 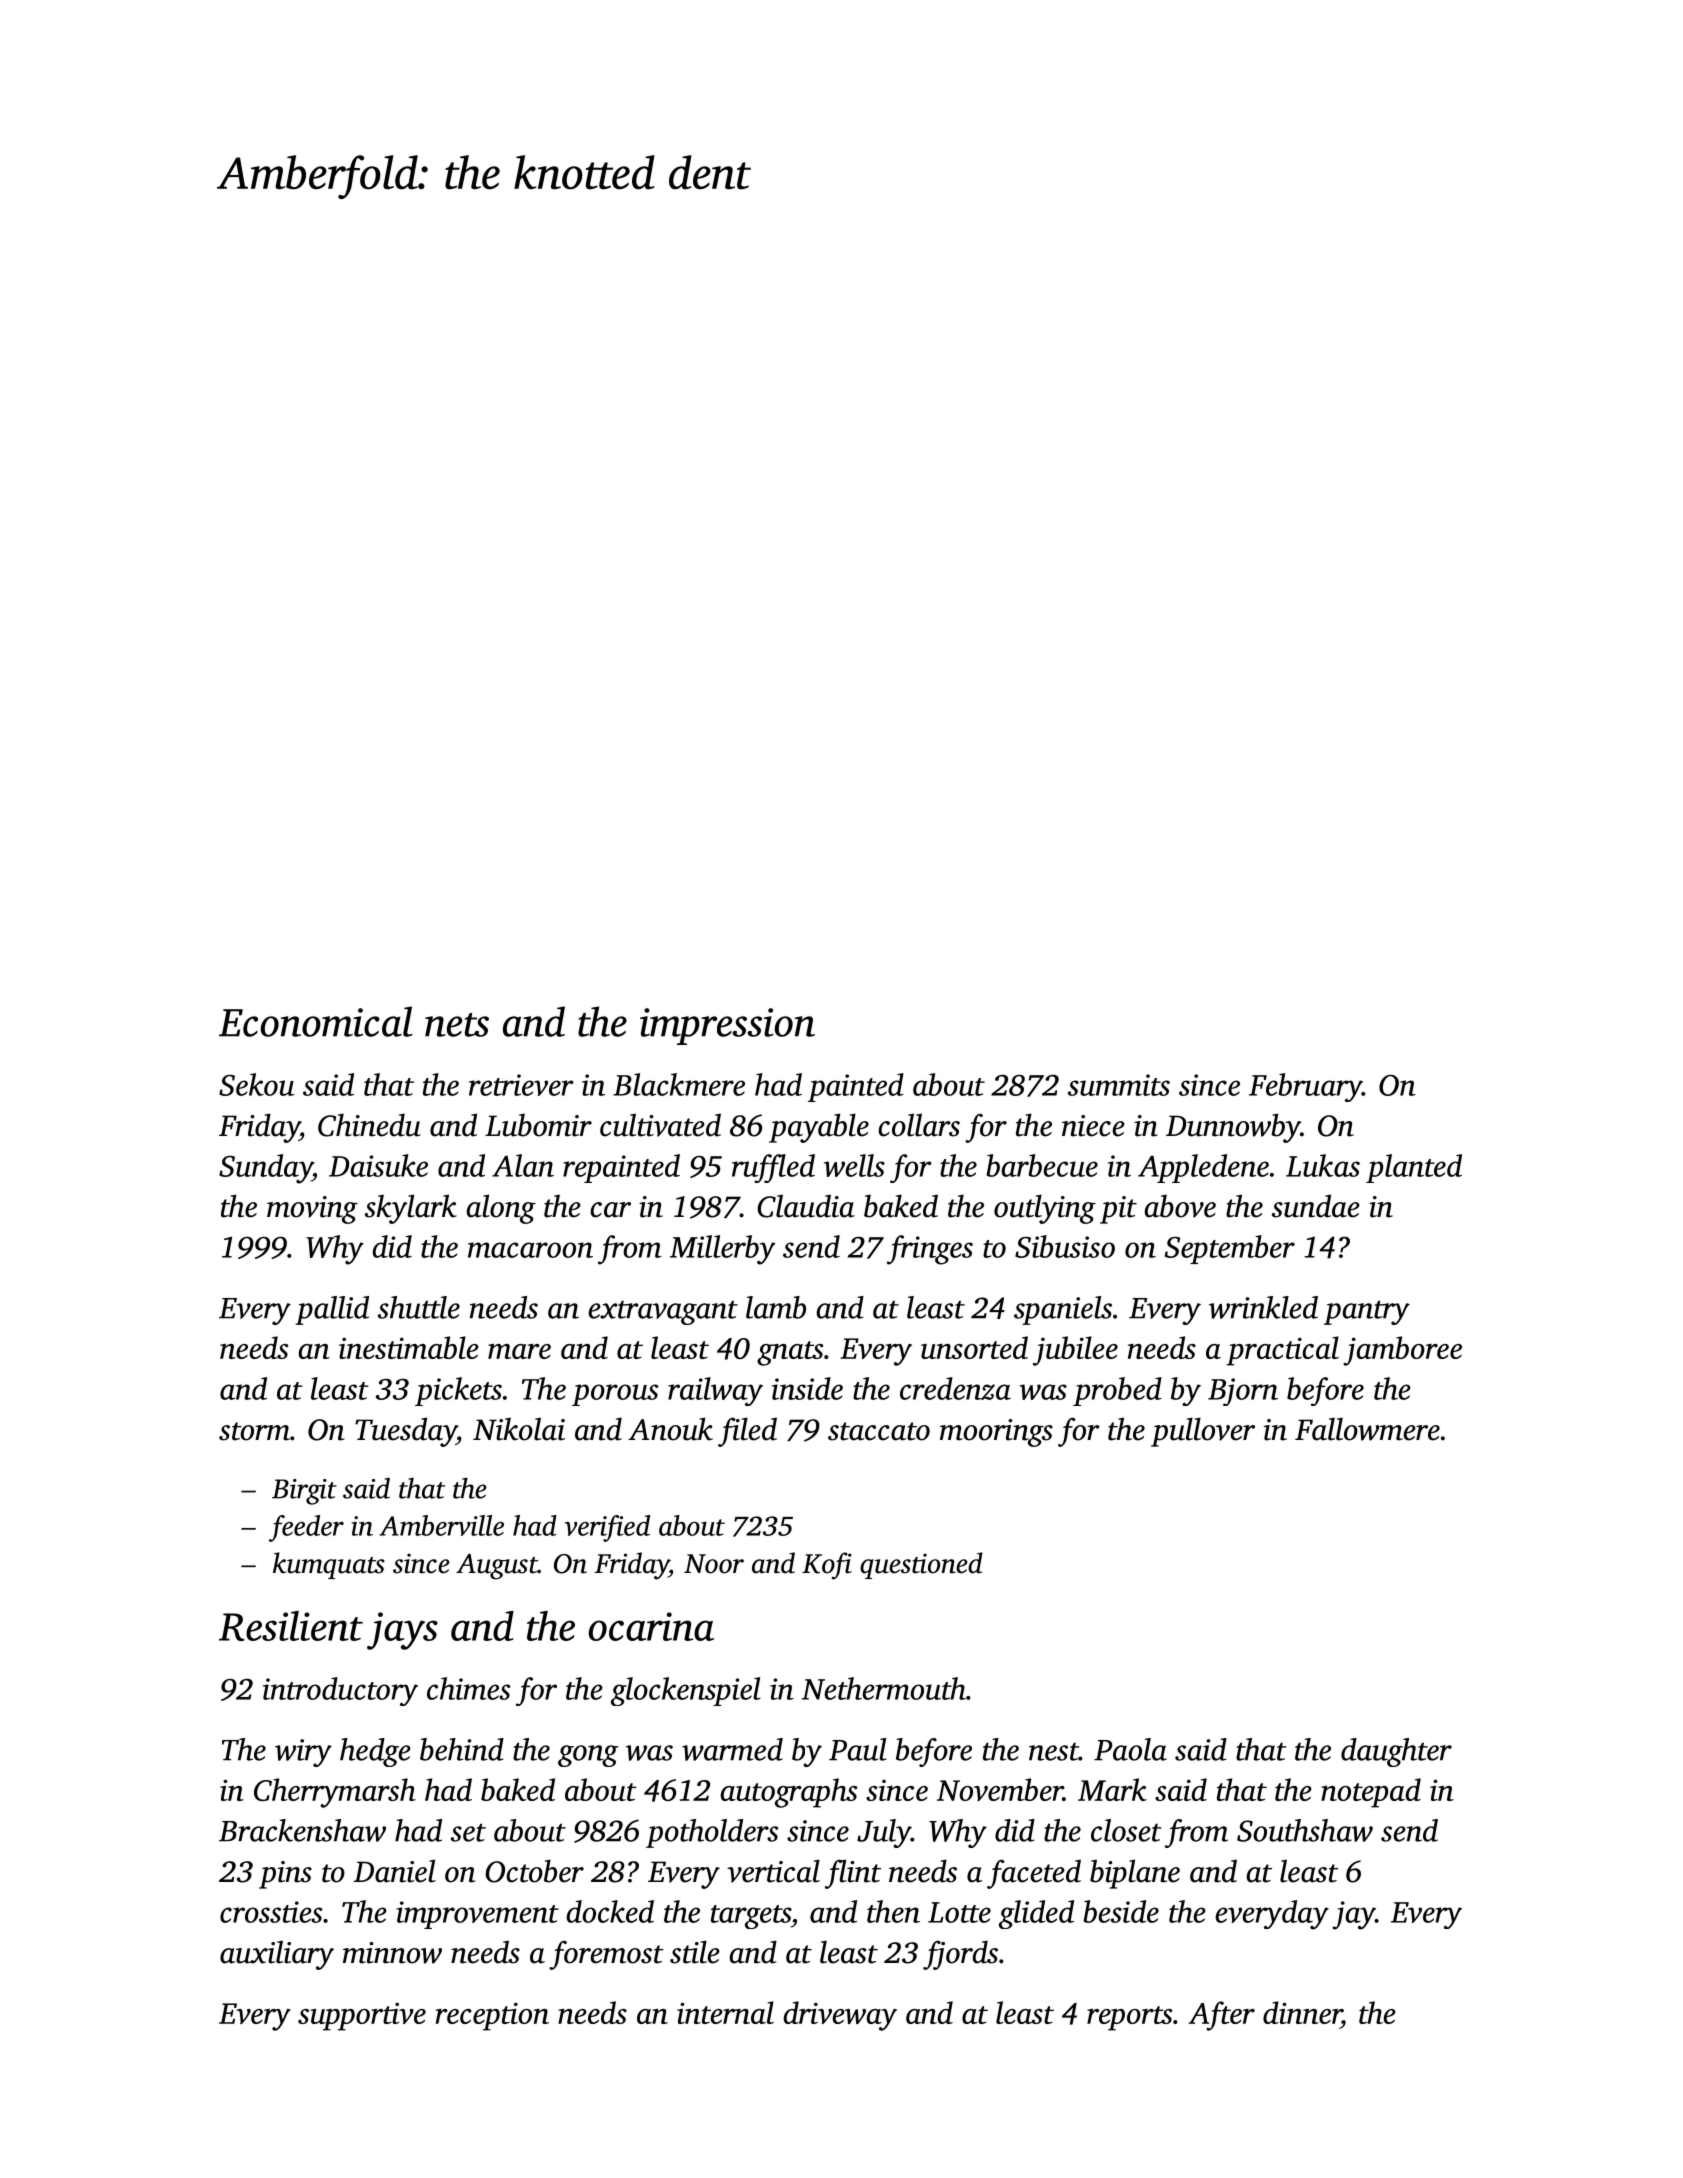 What do you see at coordinates (1414, 1168) in the screenshot?
I see `planted` at bounding box center [1414, 1168].
